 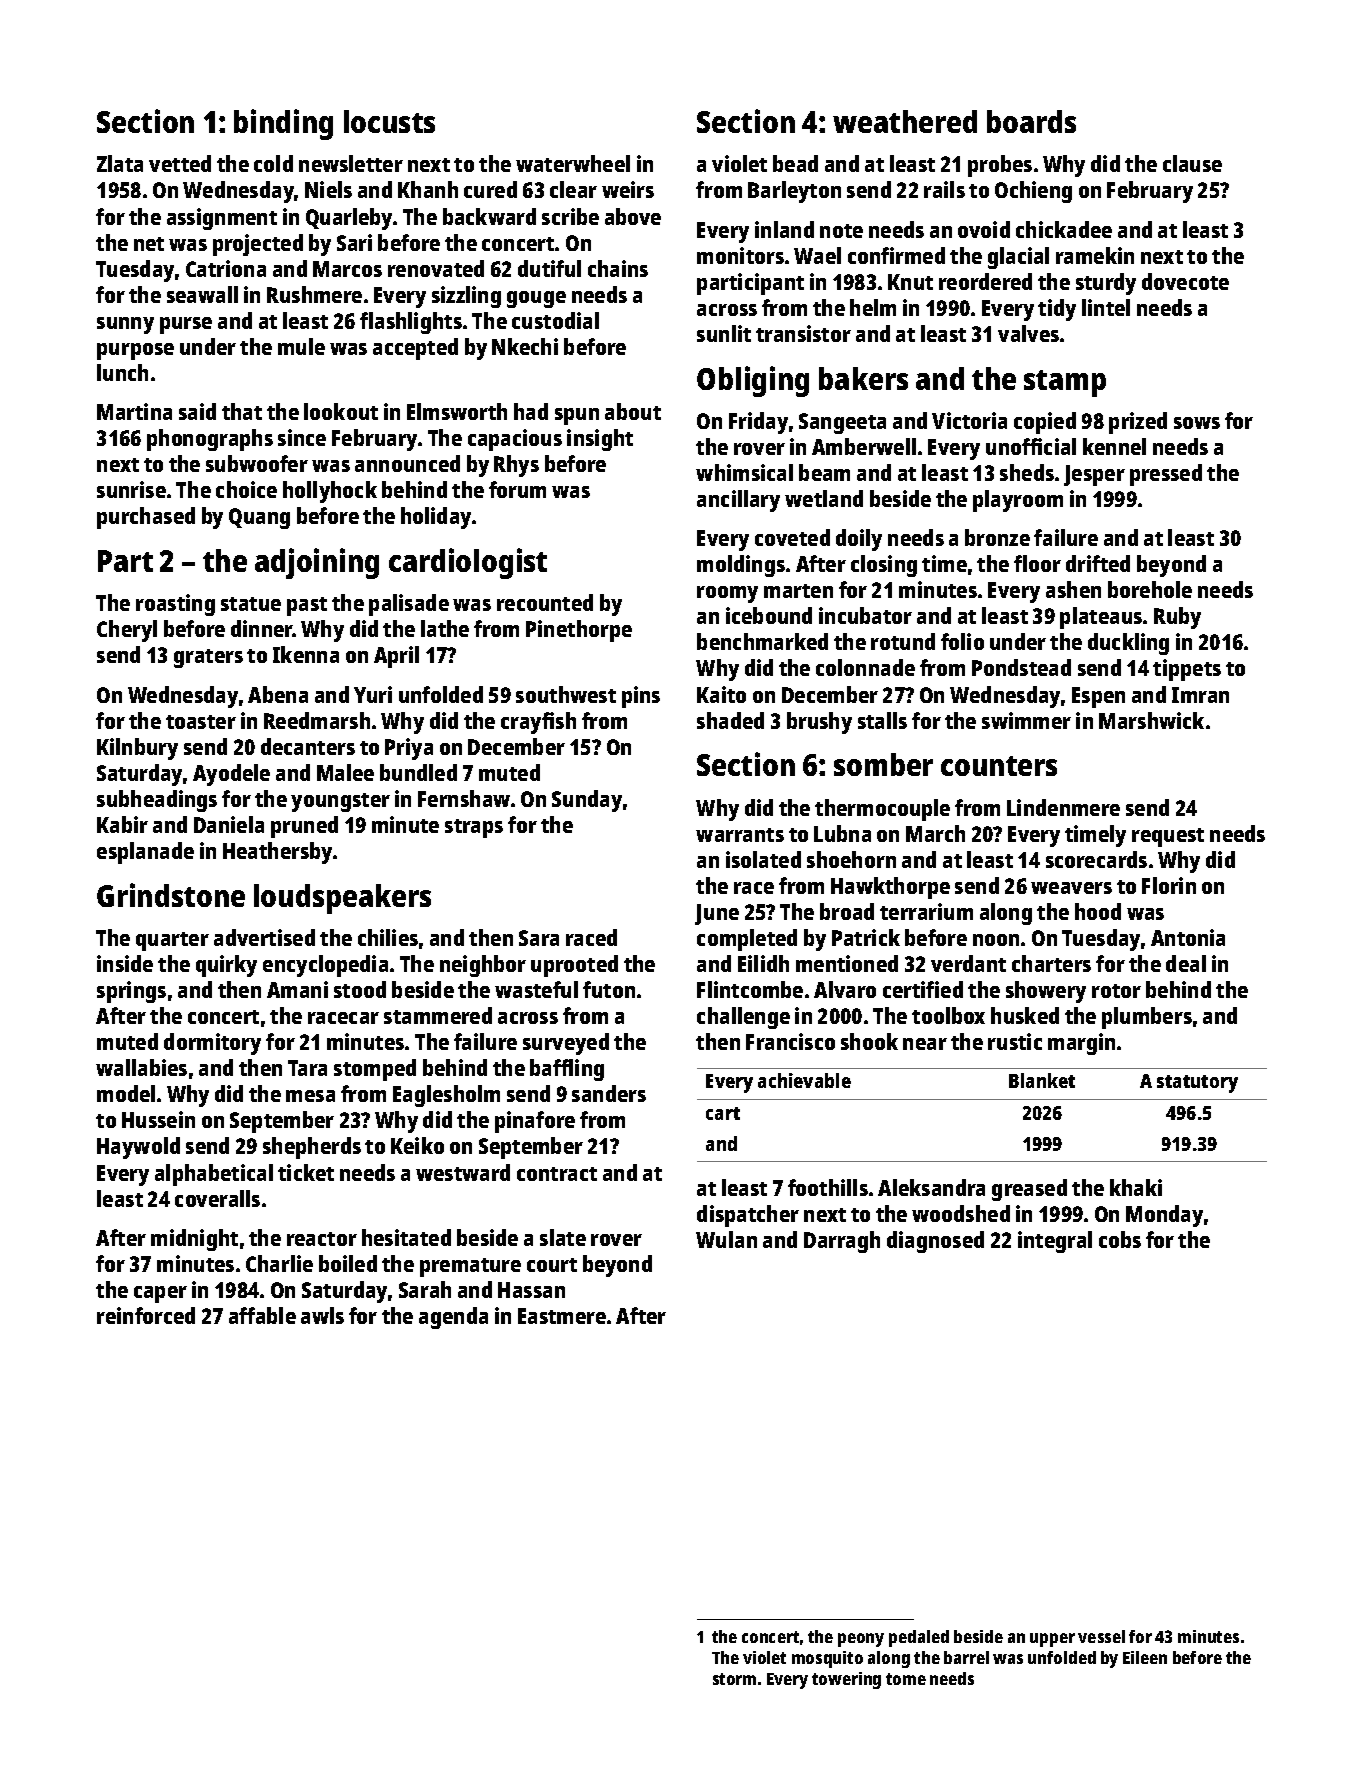 What do you see at coordinates (734, 1679) in the screenshot?
I see `storm` at bounding box center [734, 1679].
